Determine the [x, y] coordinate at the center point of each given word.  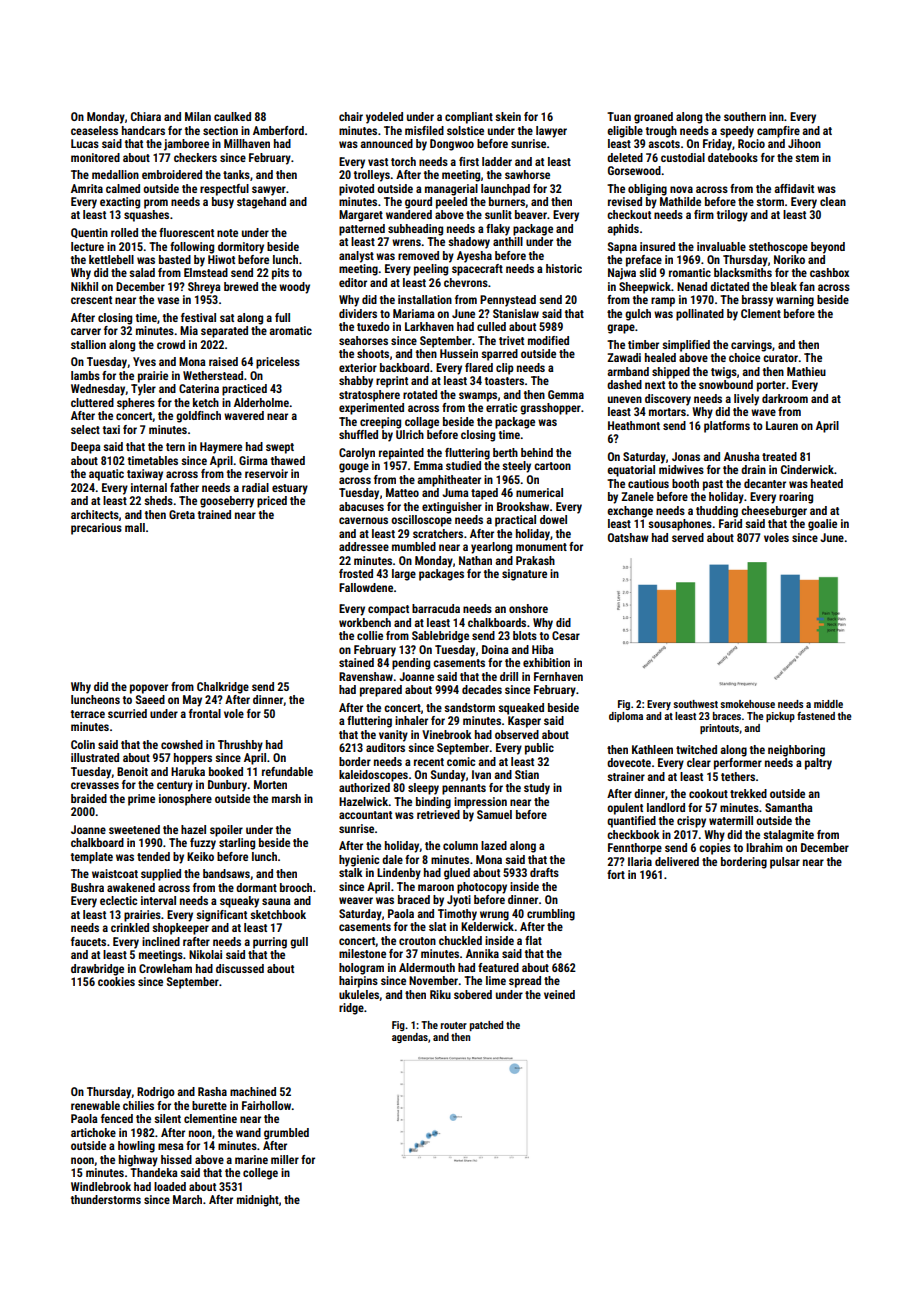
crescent [91, 300]
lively [746, 400]
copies [715, 849]
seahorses [363, 340]
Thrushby [240, 746]
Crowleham [165, 968]
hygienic [359, 861]
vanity [393, 736]
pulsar [785, 863]
